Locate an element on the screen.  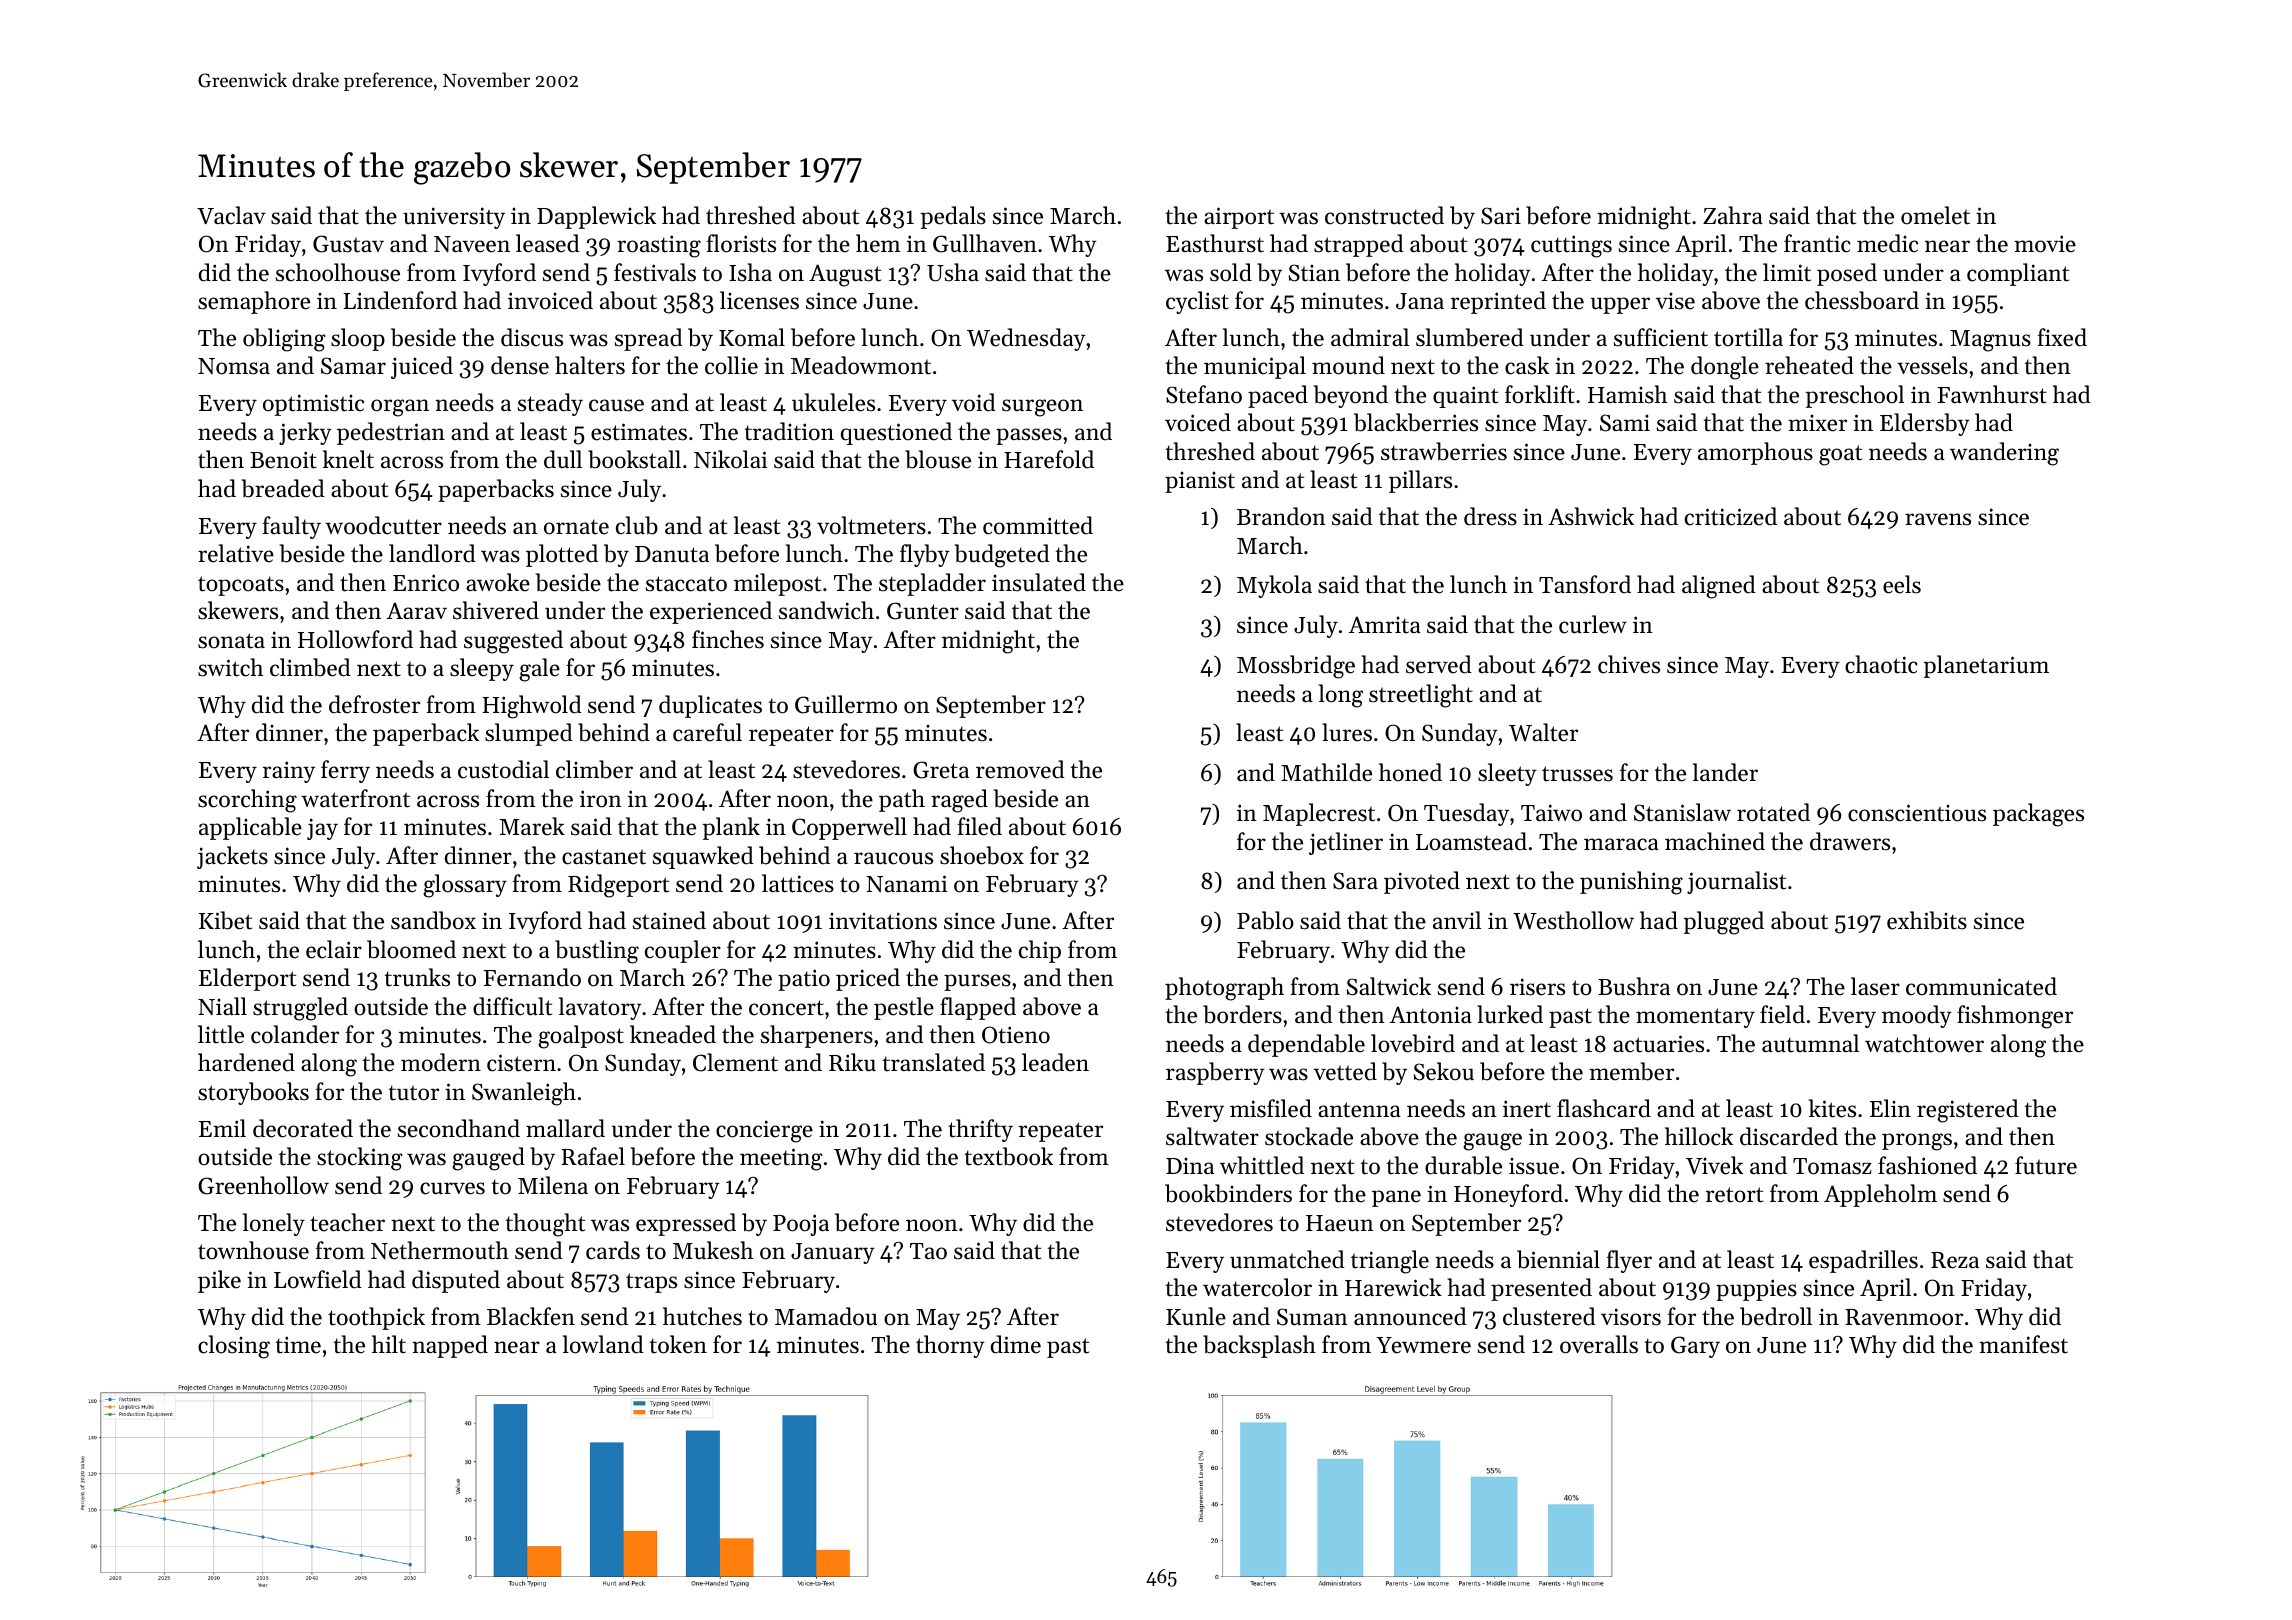
shoebox is located at coordinates (982, 855).
